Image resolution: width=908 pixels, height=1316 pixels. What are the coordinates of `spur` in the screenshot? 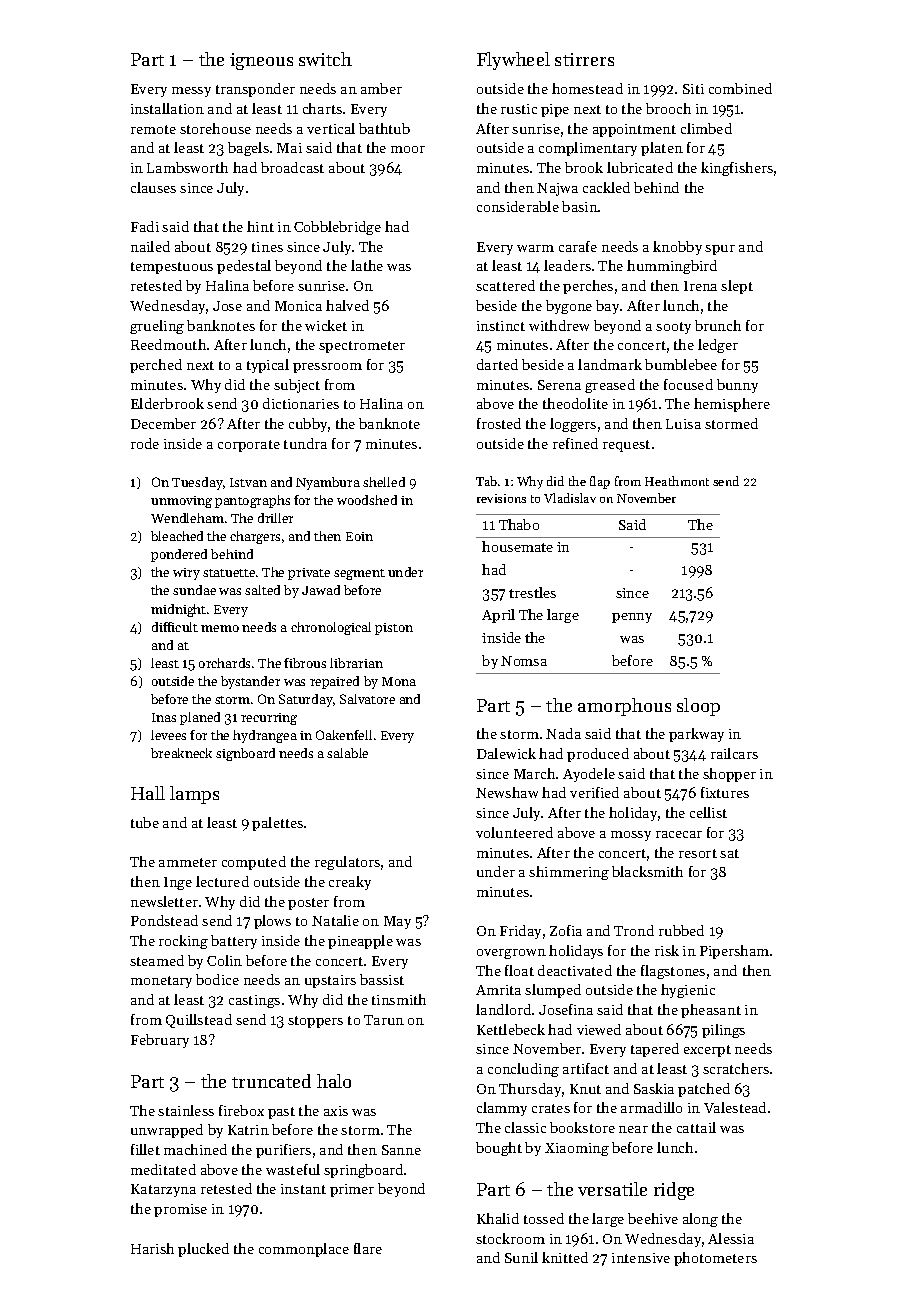 It's located at (720, 250).
